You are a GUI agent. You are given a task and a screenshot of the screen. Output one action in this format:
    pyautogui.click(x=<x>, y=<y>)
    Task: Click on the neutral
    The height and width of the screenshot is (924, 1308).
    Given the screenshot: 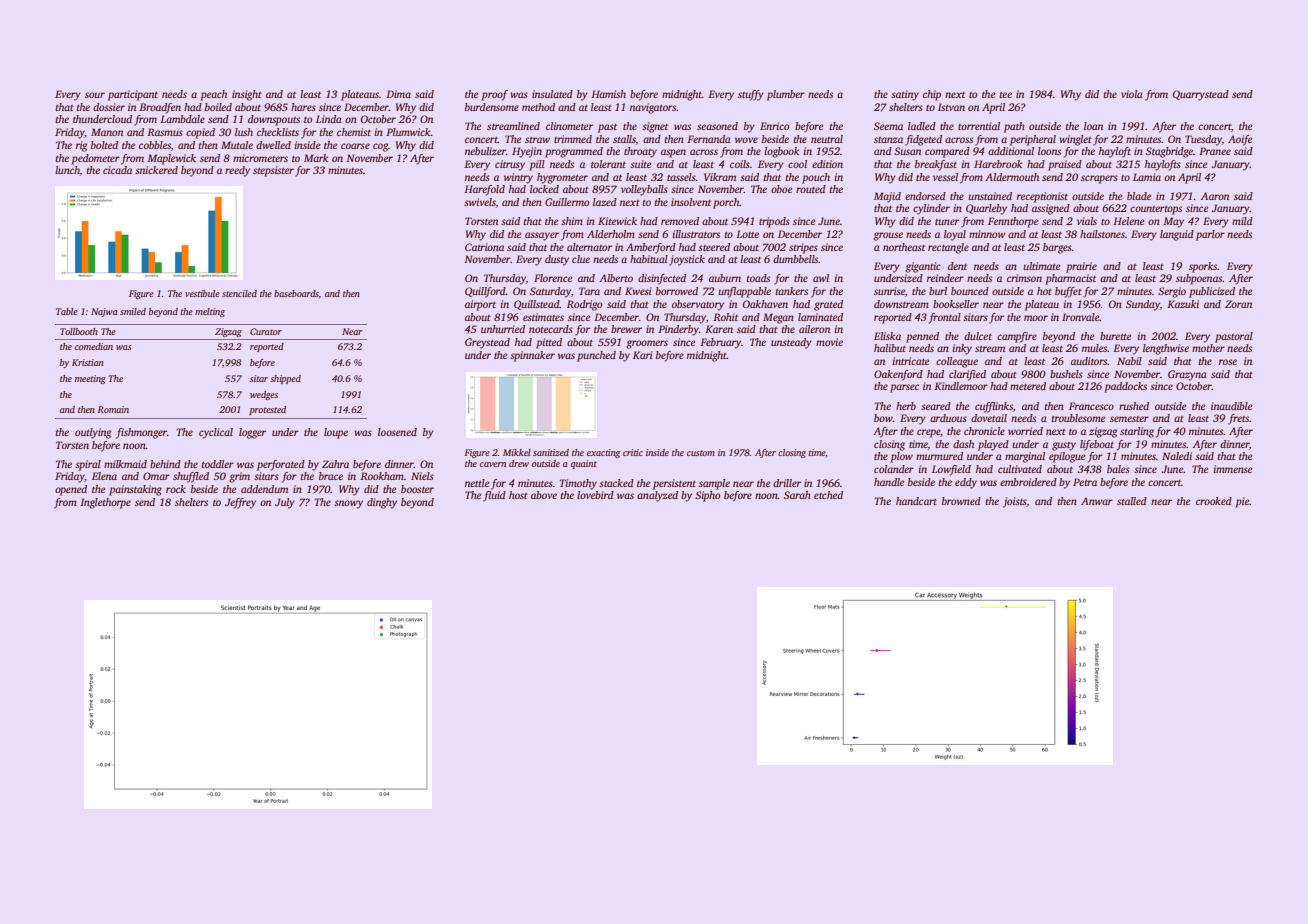 What is the action you would take?
    pyautogui.click(x=827, y=139)
